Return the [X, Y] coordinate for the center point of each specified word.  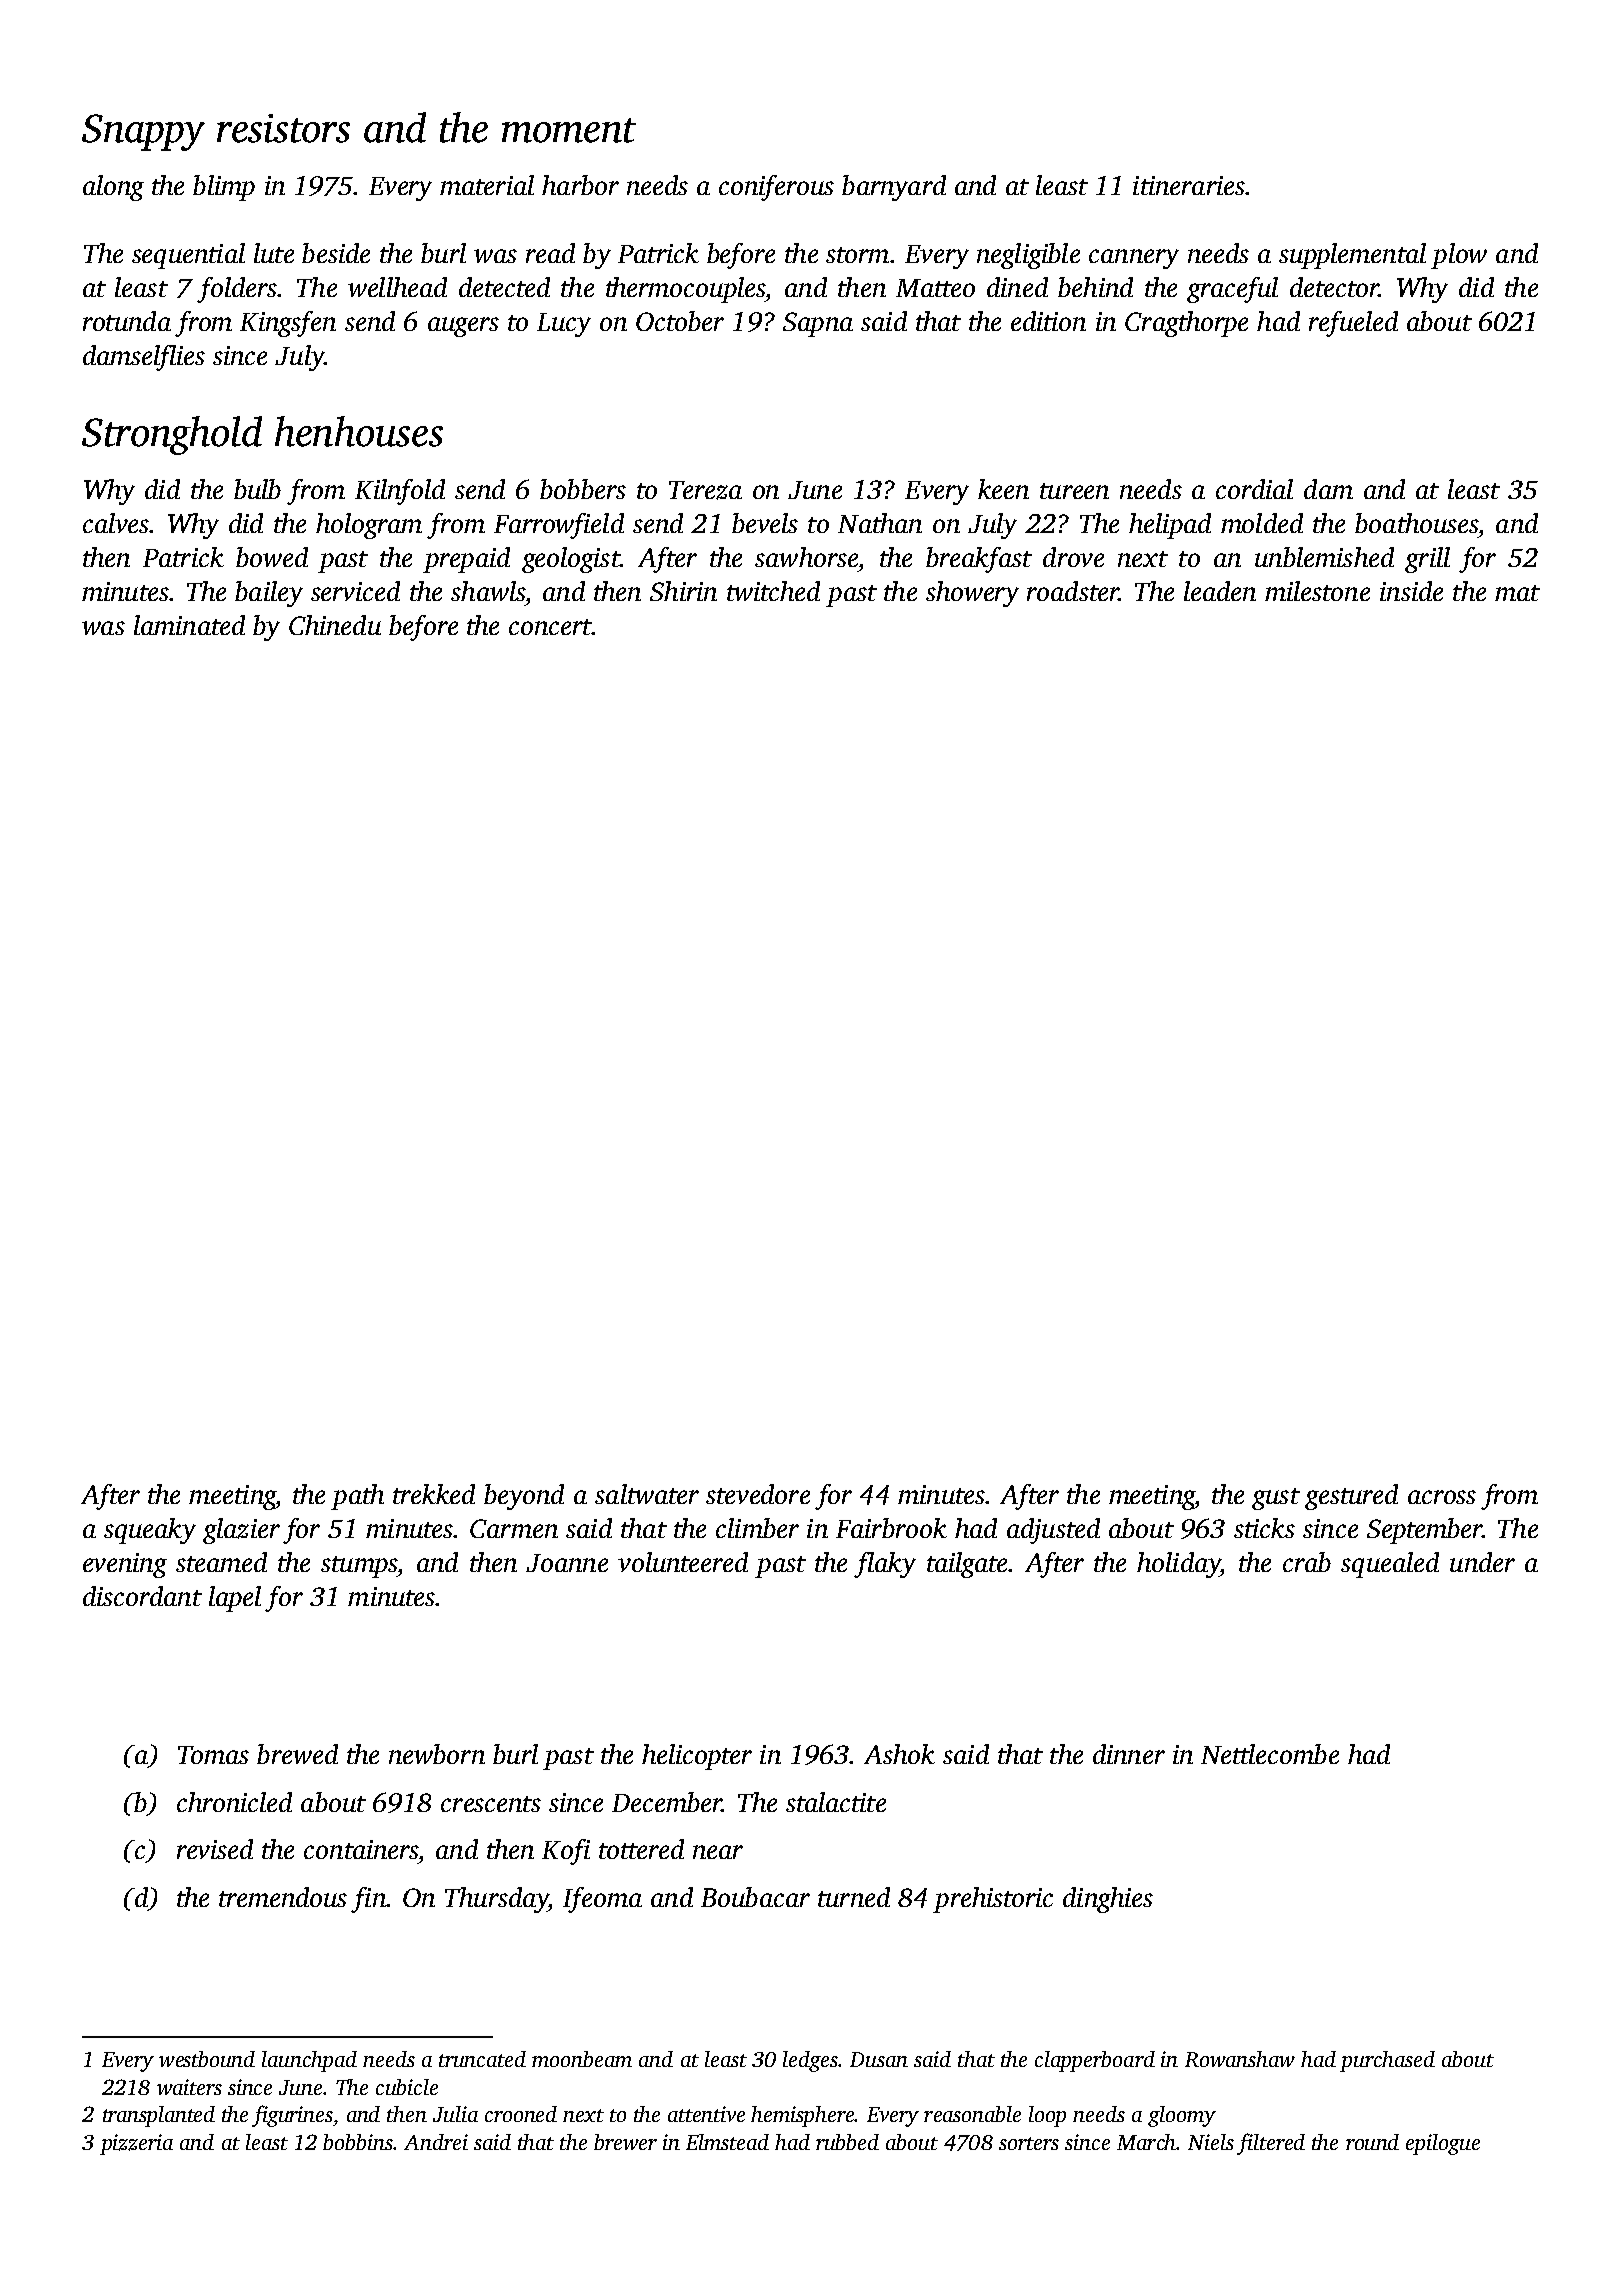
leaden [1220, 591]
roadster [1073, 591]
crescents [491, 1804]
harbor [580, 185]
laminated [189, 625]
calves [116, 523]
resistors [283, 128]
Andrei [436, 2142]
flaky [885, 1565]
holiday [1178, 1565]
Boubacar [755, 1897]
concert [550, 627]
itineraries [1189, 185]
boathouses [1416, 523]
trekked [434, 1494]
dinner [1129, 1754]
